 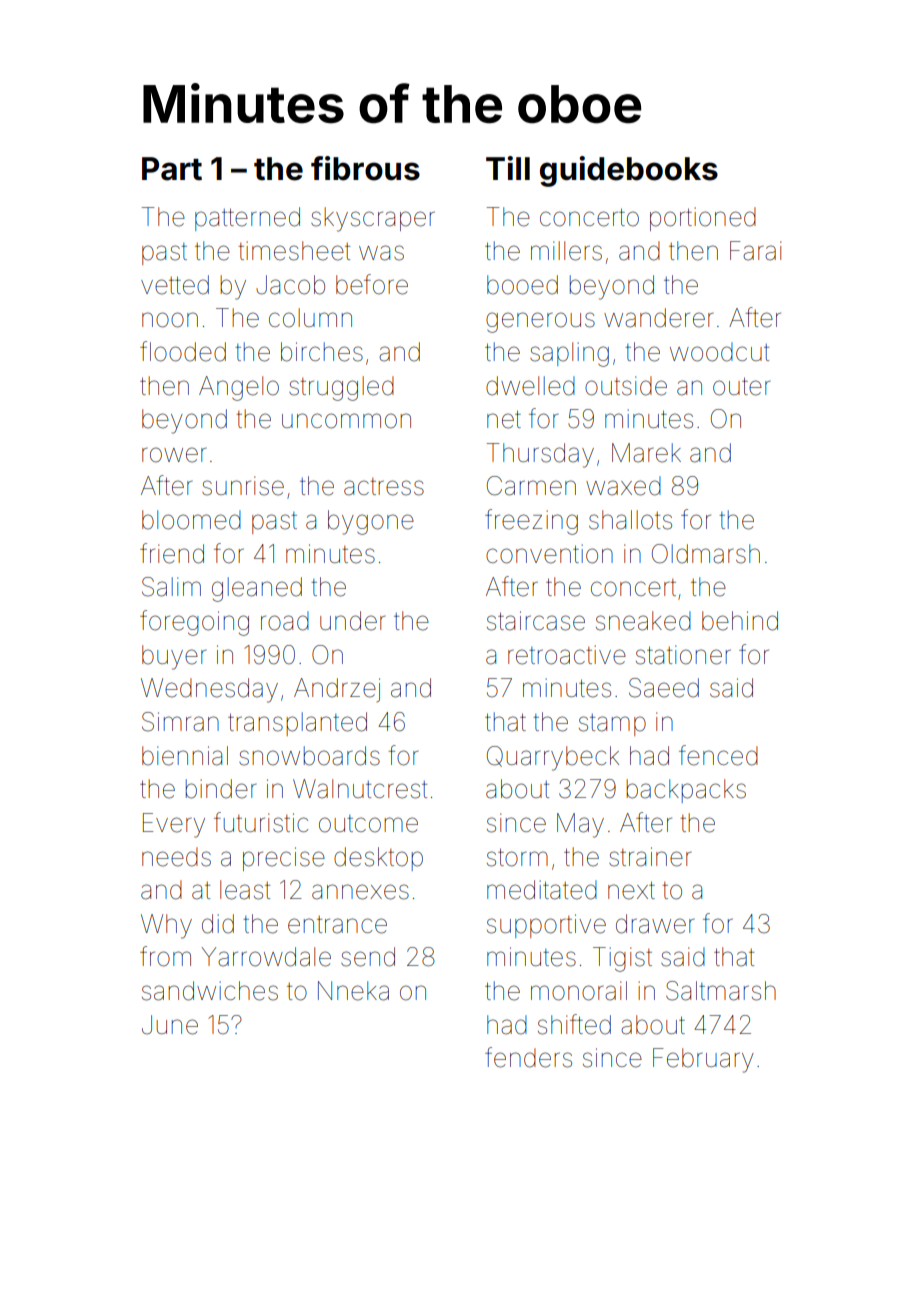 I want to click on fenders, so click(x=528, y=1057).
